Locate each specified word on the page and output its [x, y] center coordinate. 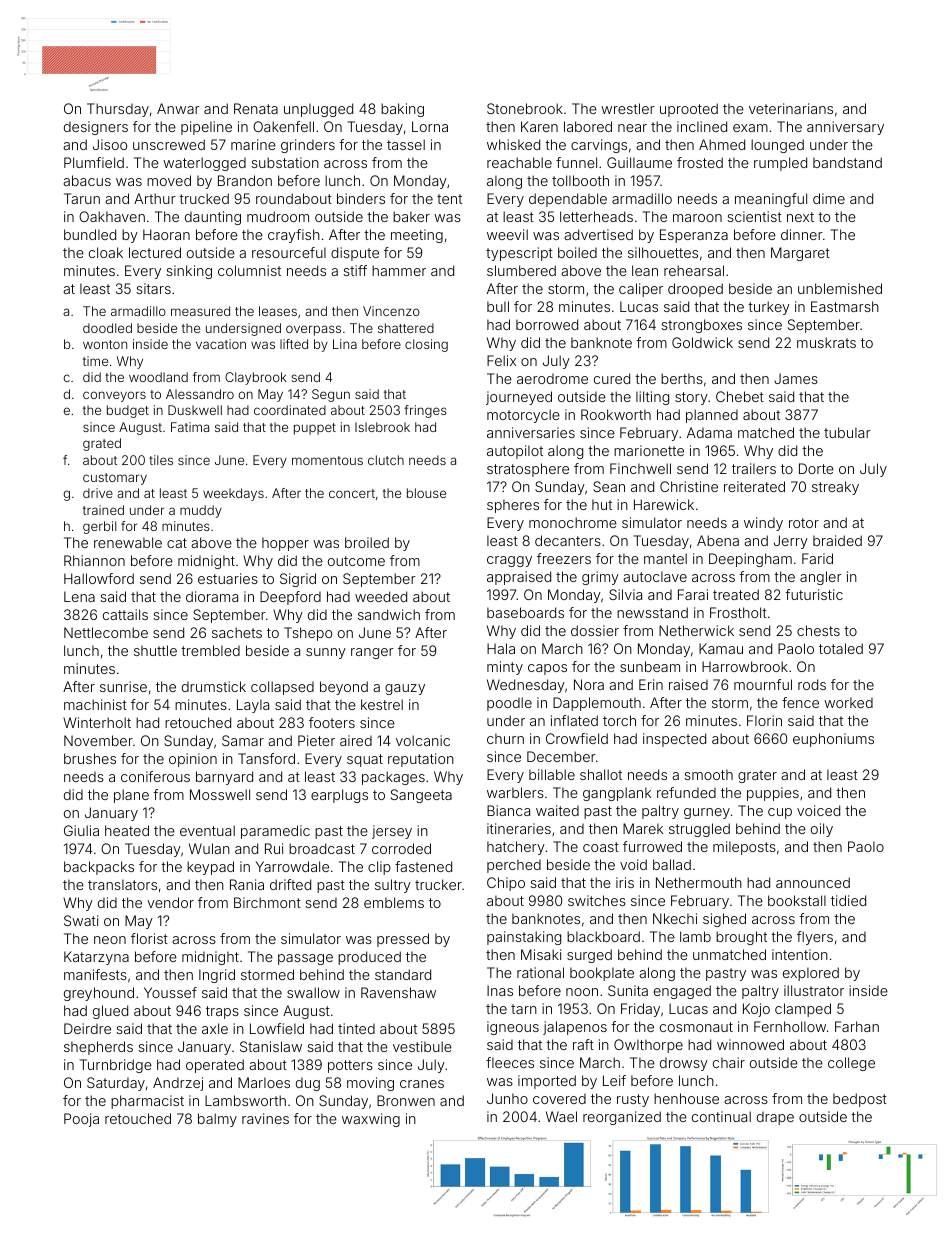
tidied [848, 900]
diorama [212, 596]
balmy [217, 1120]
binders [361, 198]
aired [356, 740]
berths [682, 378]
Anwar [178, 108]
